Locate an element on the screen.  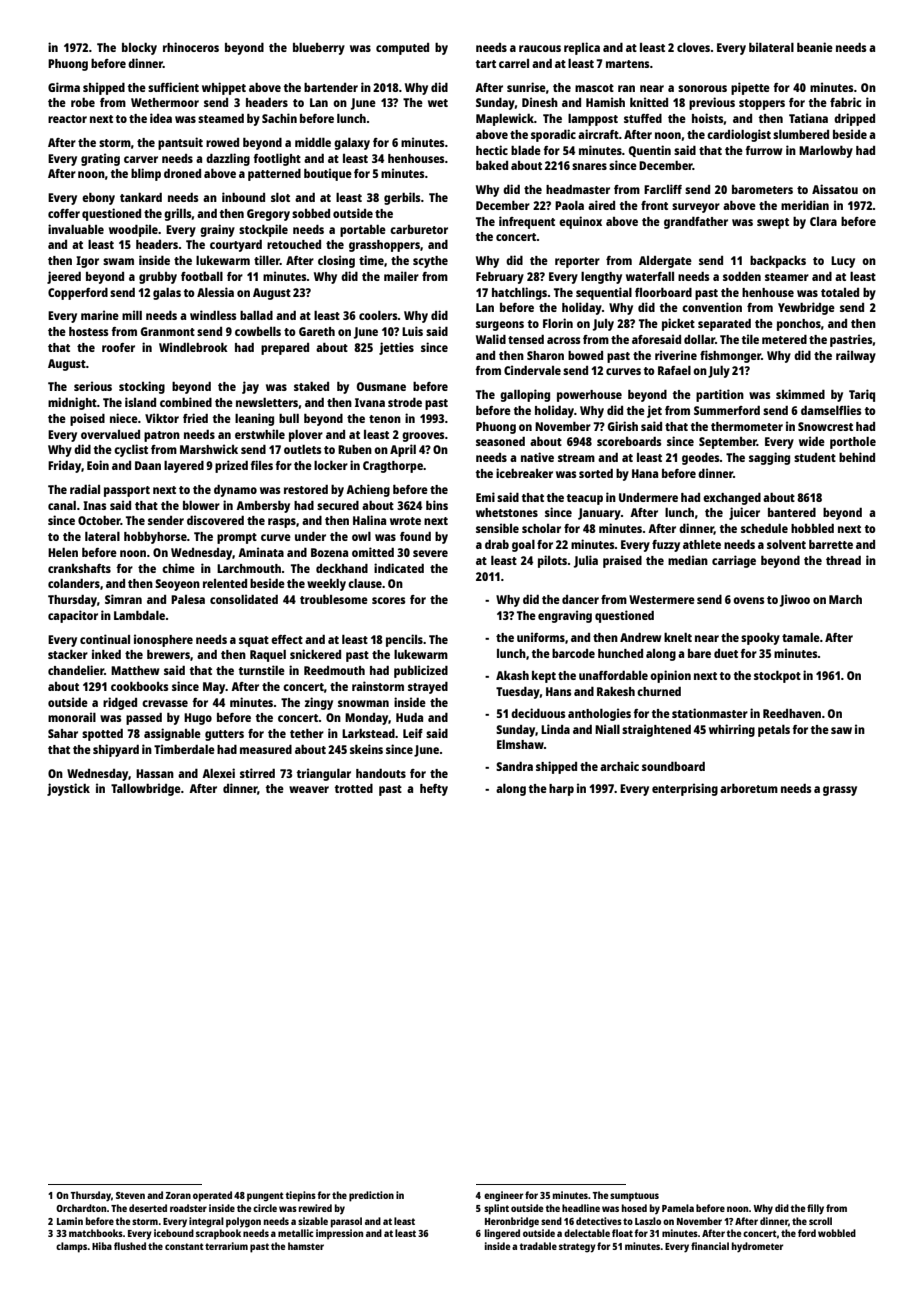
assignable is located at coordinates (172, 734).
